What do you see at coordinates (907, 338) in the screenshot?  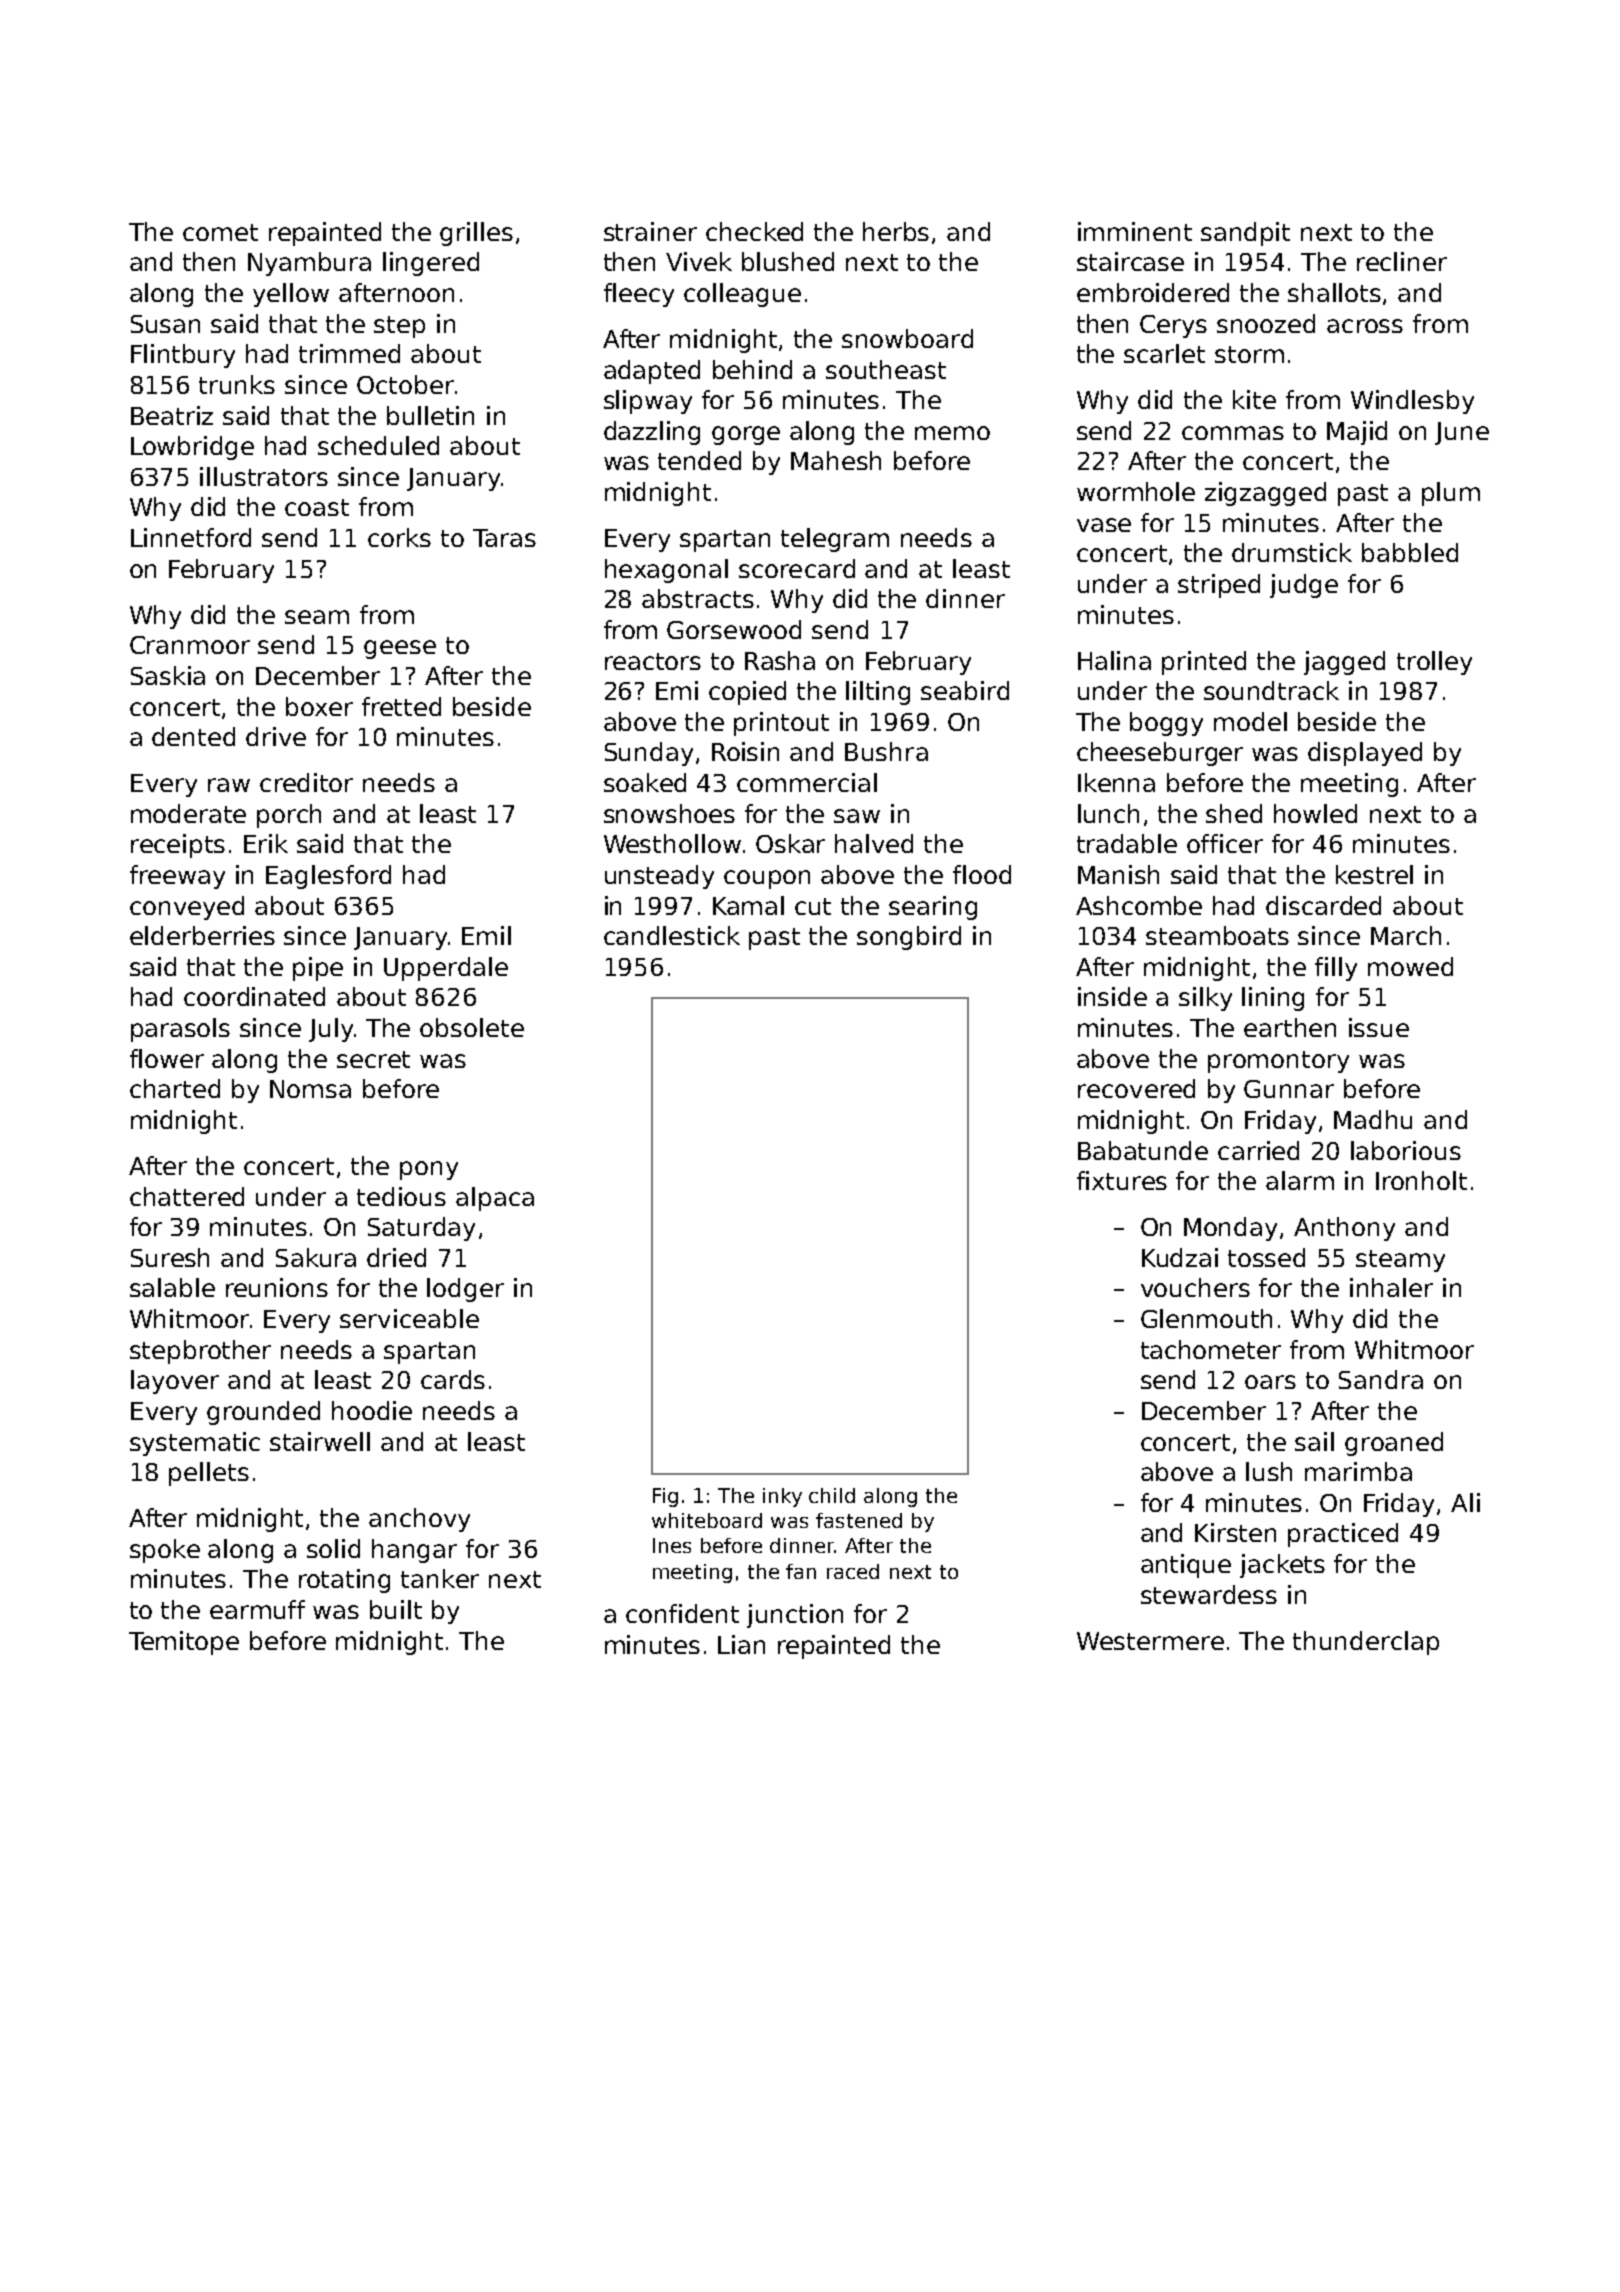 I see `snowboard` at bounding box center [907, 338].
